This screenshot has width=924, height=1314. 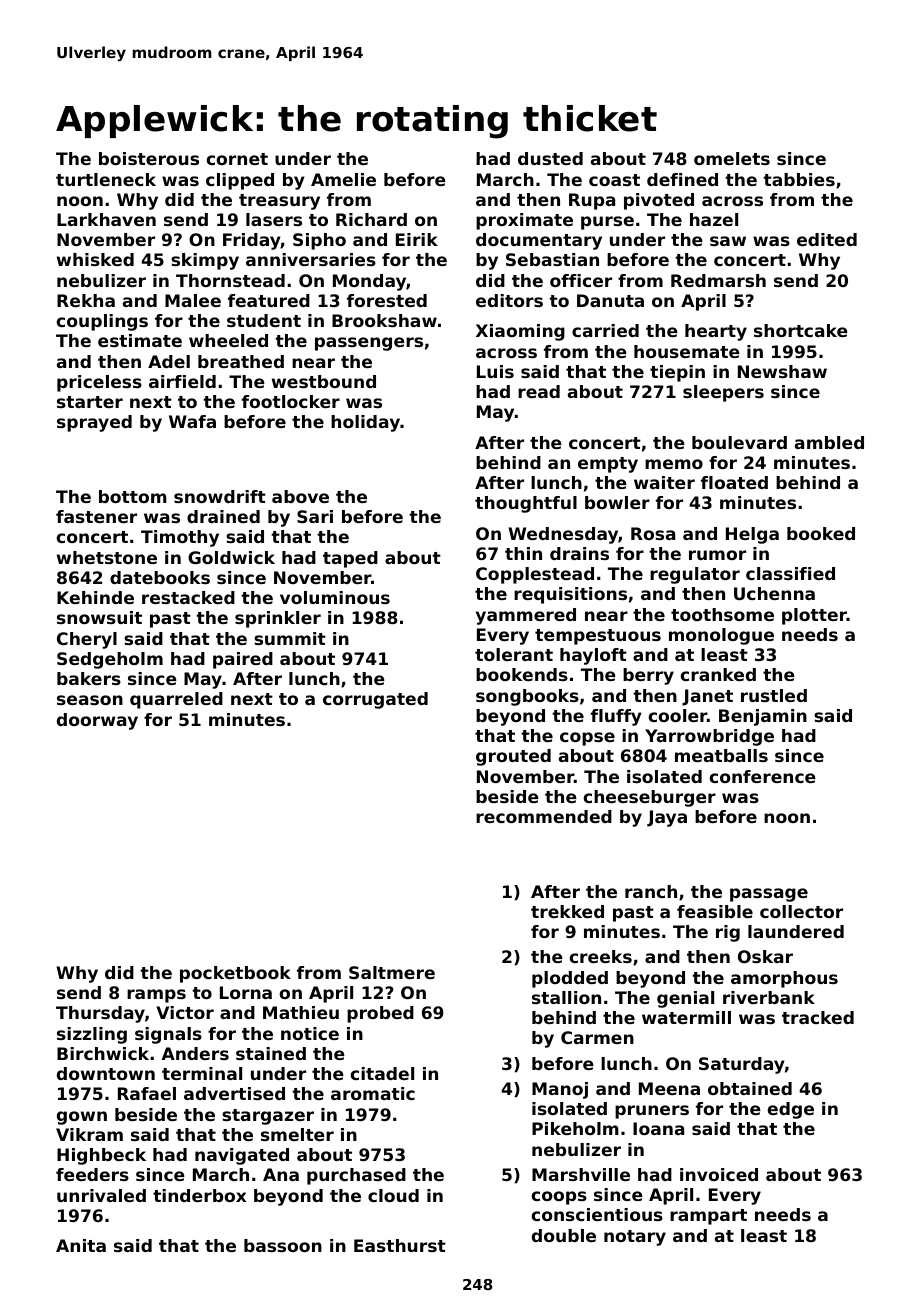 What do you see at coordinates (734, 482) in the screenshot?
I see `floated` at bounding box center [734, 482].
